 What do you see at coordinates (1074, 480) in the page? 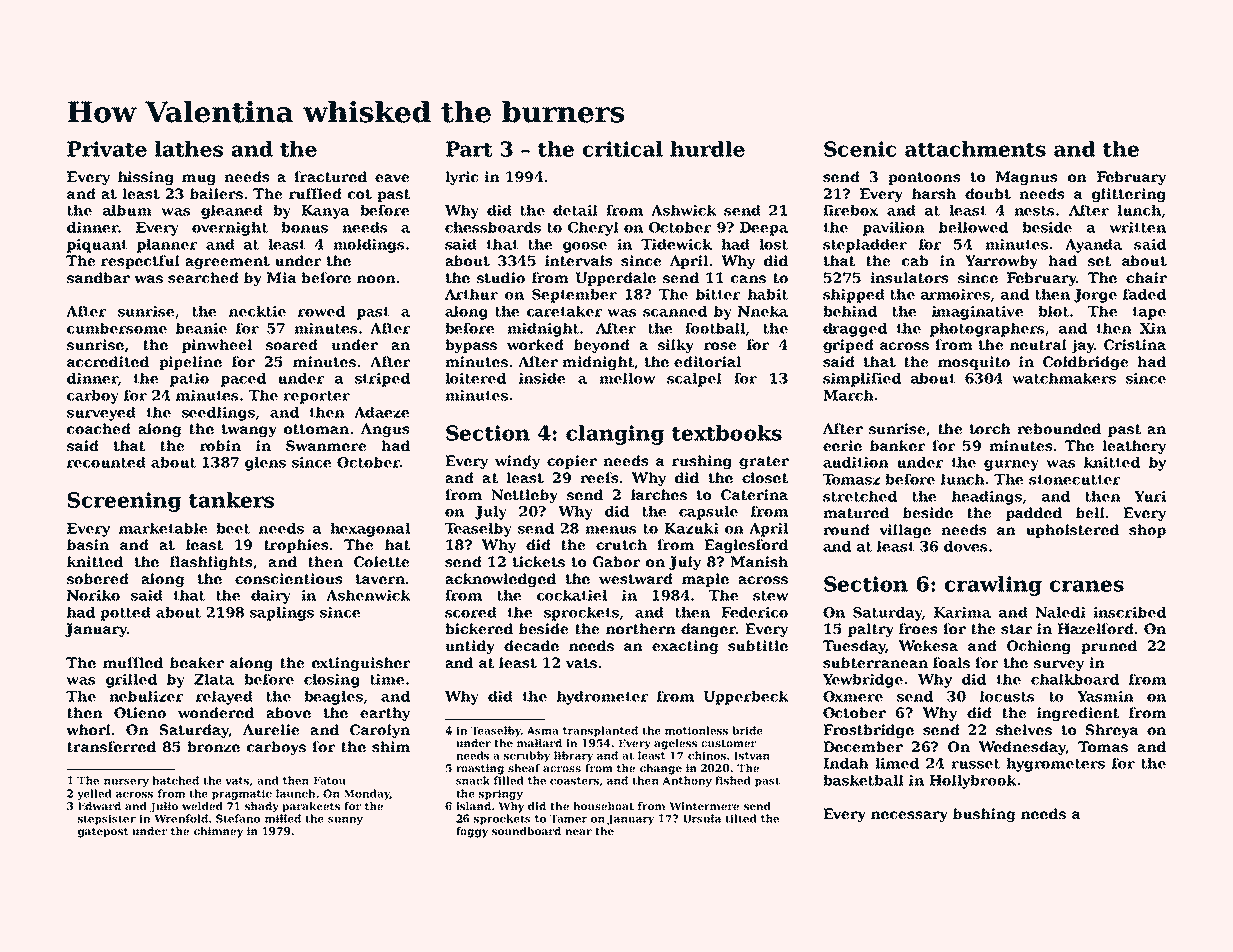
I see `stonecutter` at bounding box center [1074, 480].
